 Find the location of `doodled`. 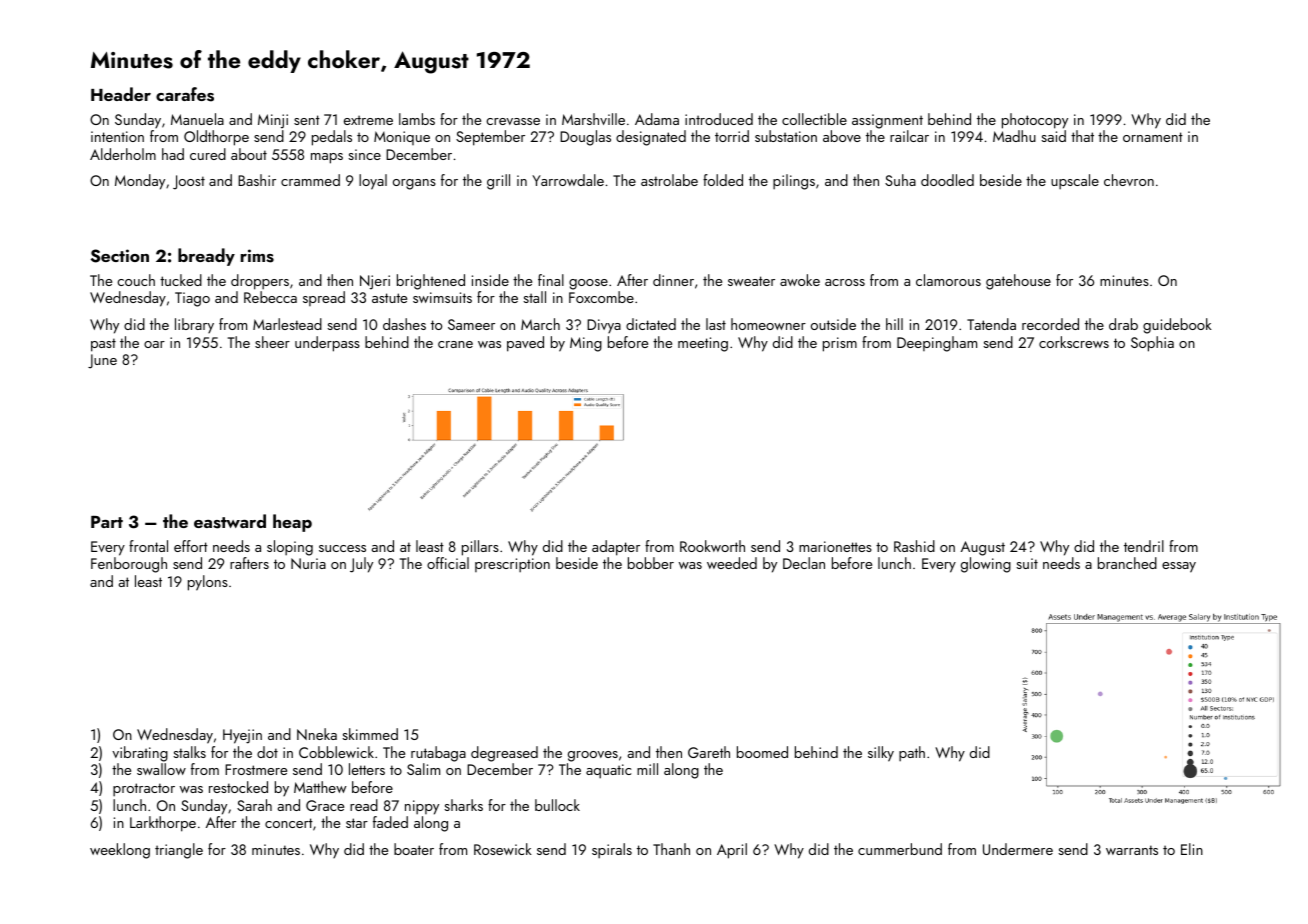

doodled is located at coordinates (947, 180).
